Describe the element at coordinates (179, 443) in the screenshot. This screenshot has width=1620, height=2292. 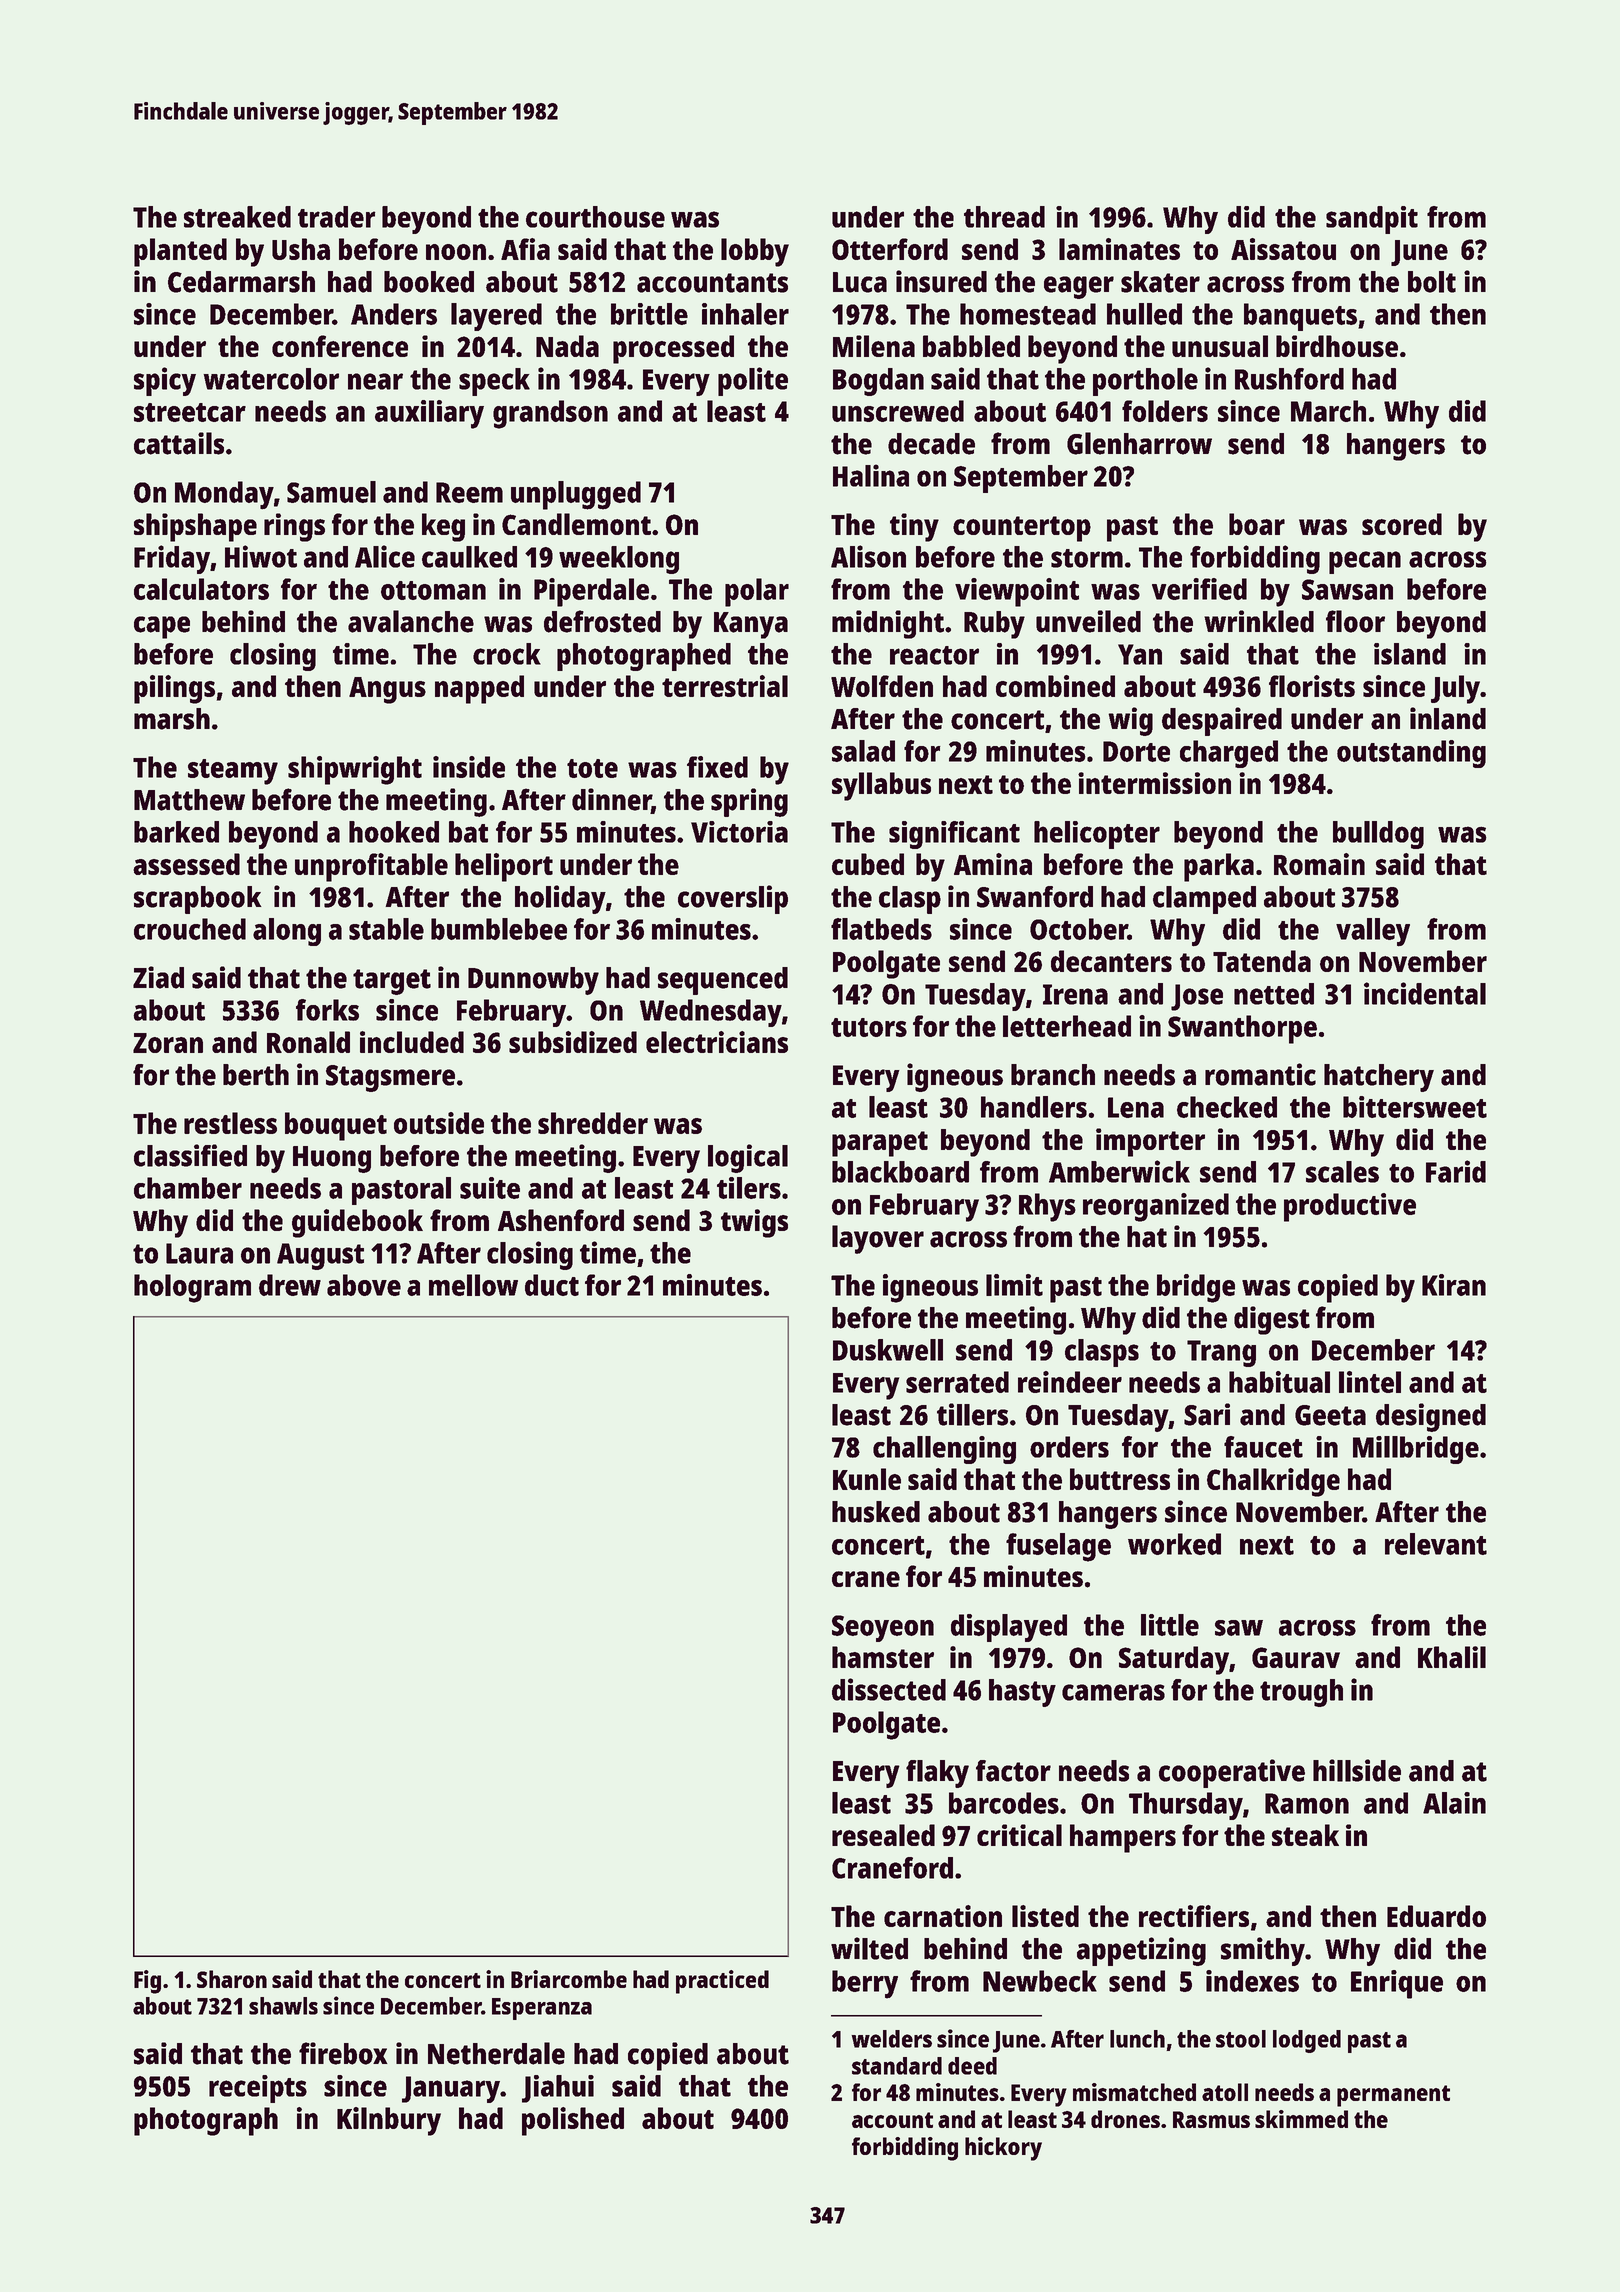
I see `cattails` at that location.
